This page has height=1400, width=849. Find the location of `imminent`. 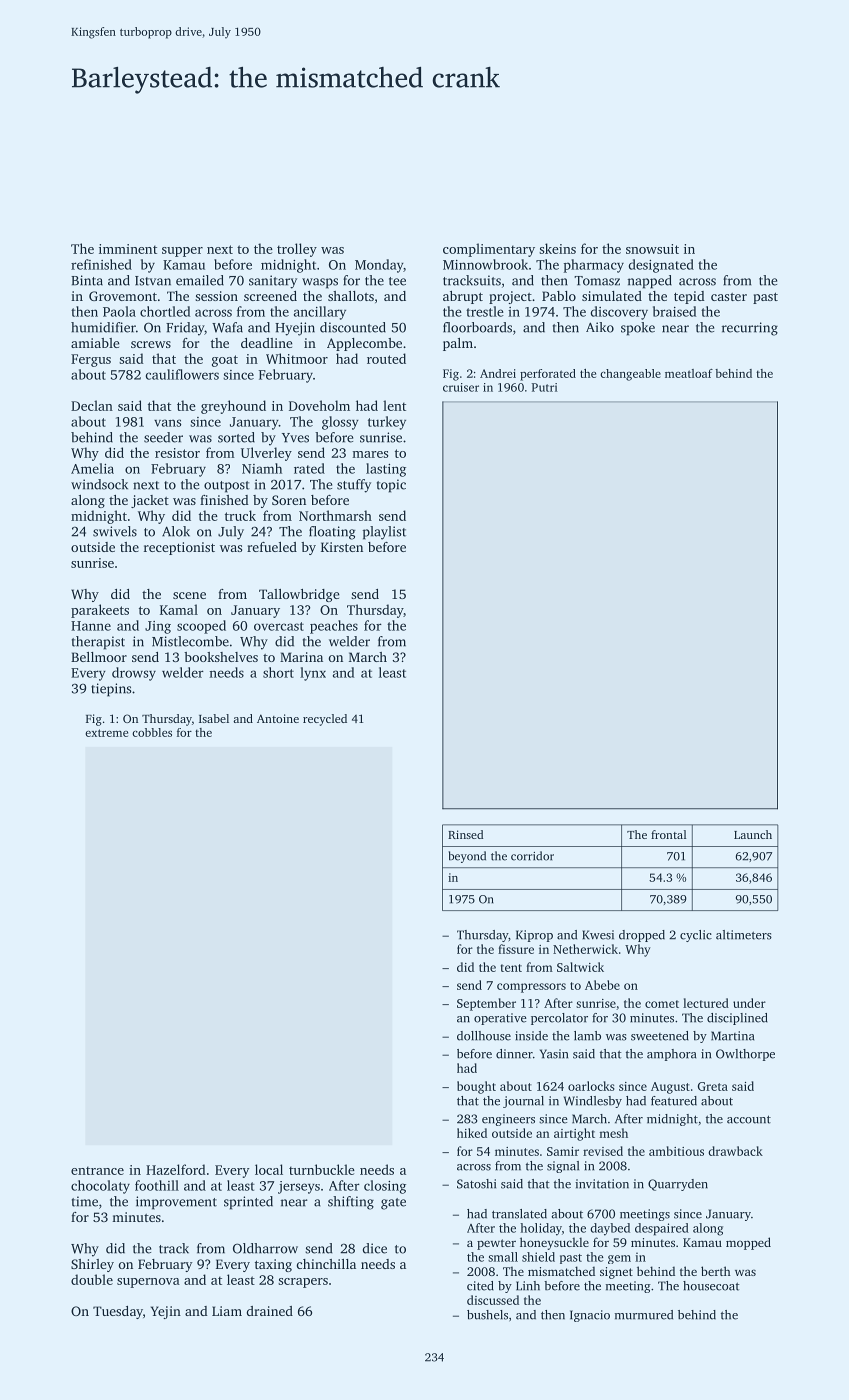

imminent is located at coordinates (128, 249).
